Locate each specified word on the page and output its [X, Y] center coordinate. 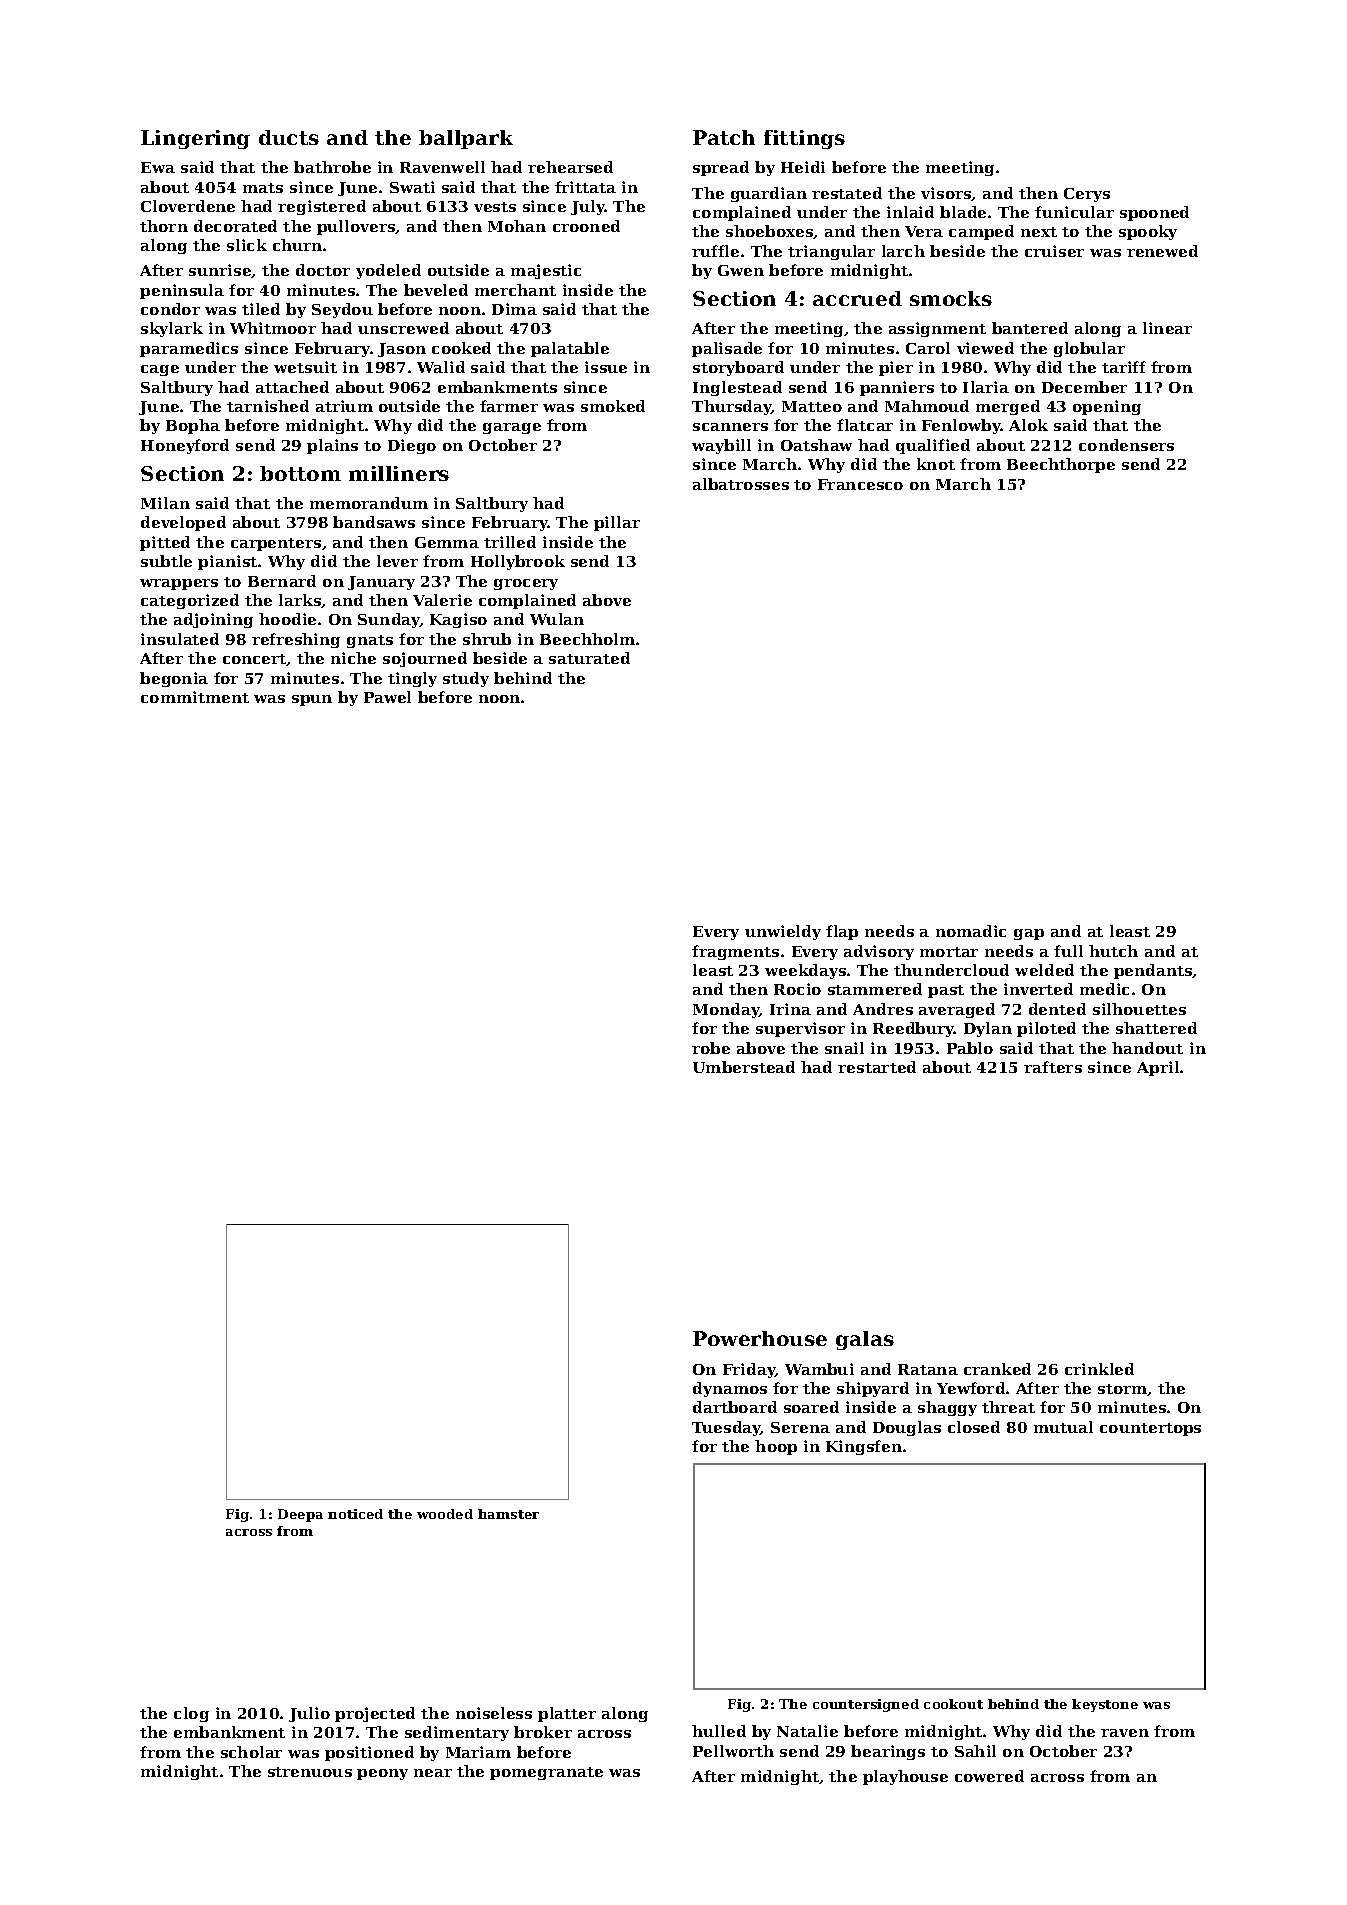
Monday [726, 1010]
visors [946, 194]
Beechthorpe [1061, 465]
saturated [589, 658]
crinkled [1099, 1369]
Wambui [819, 1369]
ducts [289, 137]
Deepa [300, 1515]
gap [1029, 934]
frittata [585, 187]
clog [191, 1714]
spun [312, 700]
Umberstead [744, 1067]
